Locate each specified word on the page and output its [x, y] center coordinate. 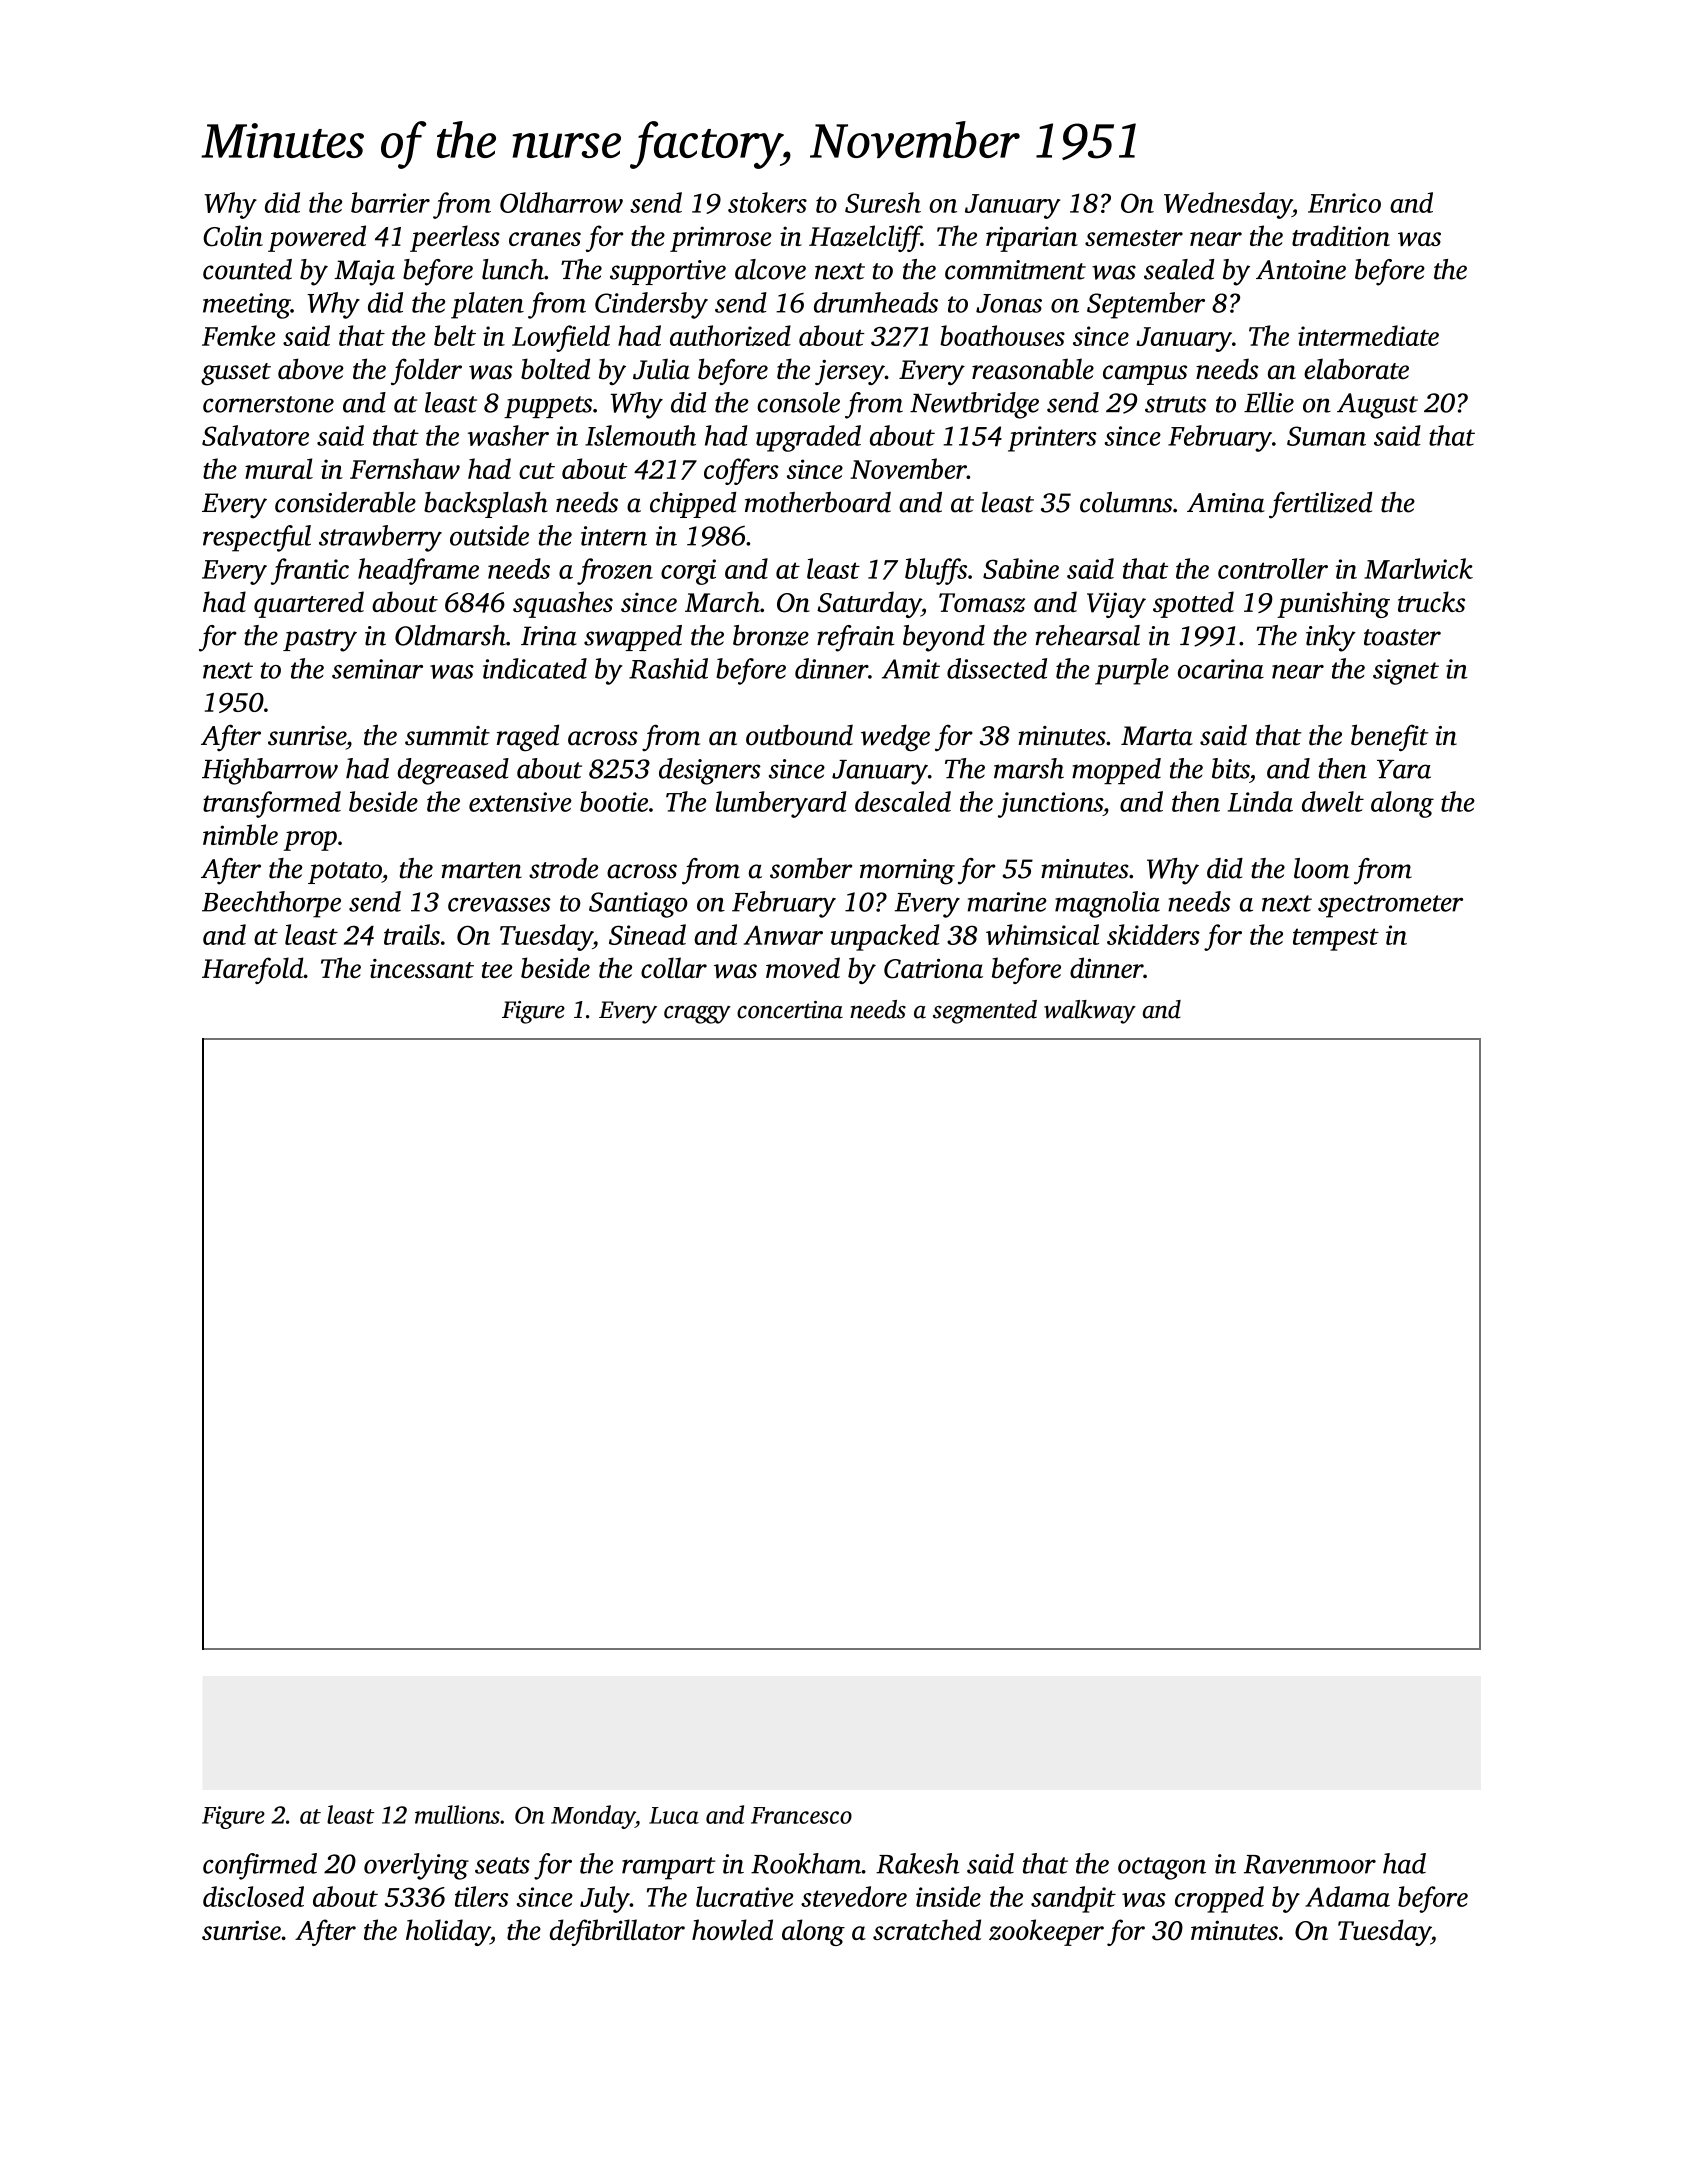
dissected [997, 668]
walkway [1090, 1012]
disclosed [253, 1896]
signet [1406, 672]
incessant [422, 968]
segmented [985, 1012]
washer [508, 435]
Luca [674, 1815]
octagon [1162, 1868]
